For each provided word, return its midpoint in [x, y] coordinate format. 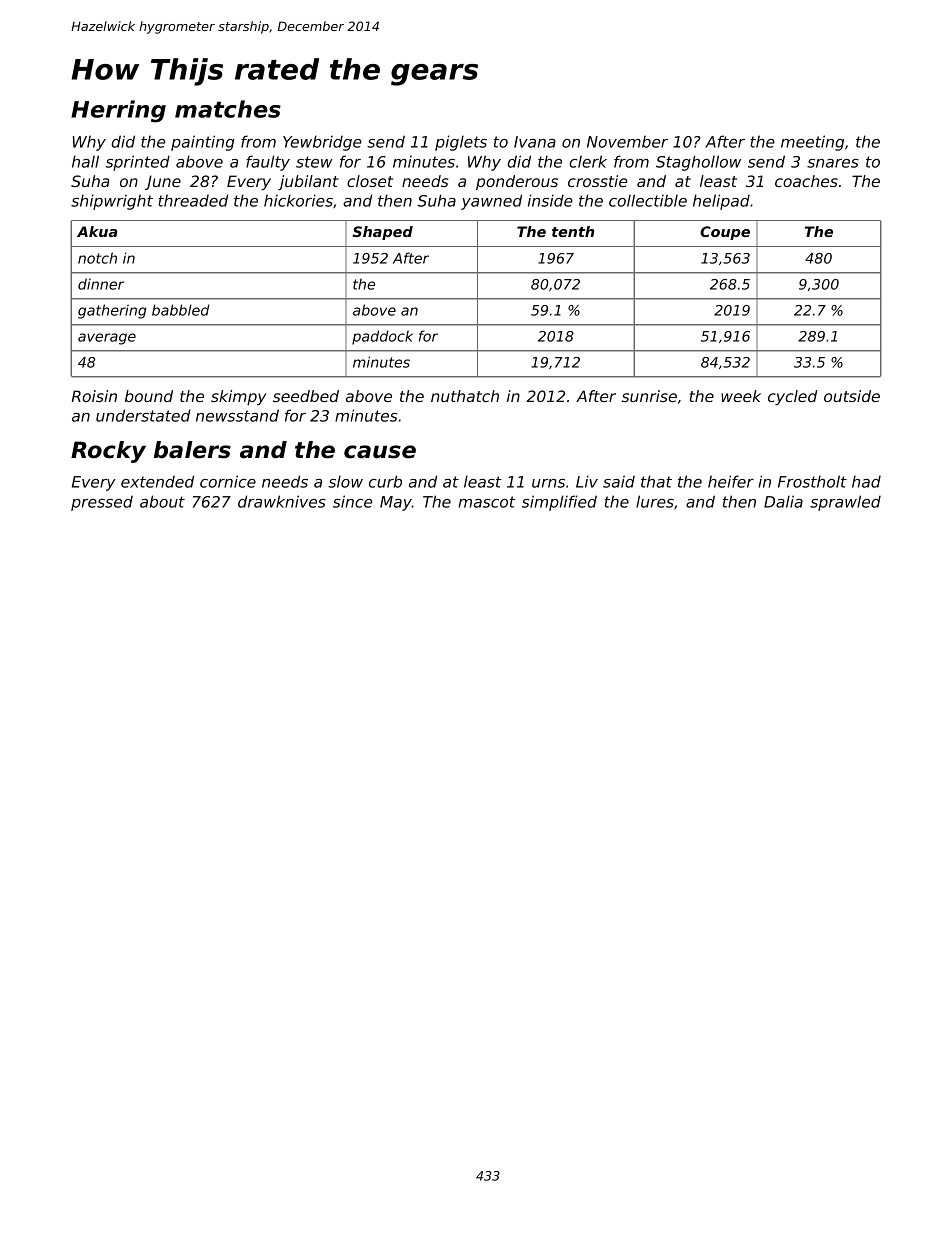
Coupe [725, 233]
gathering [112, 311]
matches [228, 109]
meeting [812, 143]
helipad [721, 202]
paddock [382, 337]
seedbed [306, 396]
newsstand [237, 415]
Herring [118, 111]
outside [852, 396]
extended [157, 481]
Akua [97, 231]
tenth [573, 231]
